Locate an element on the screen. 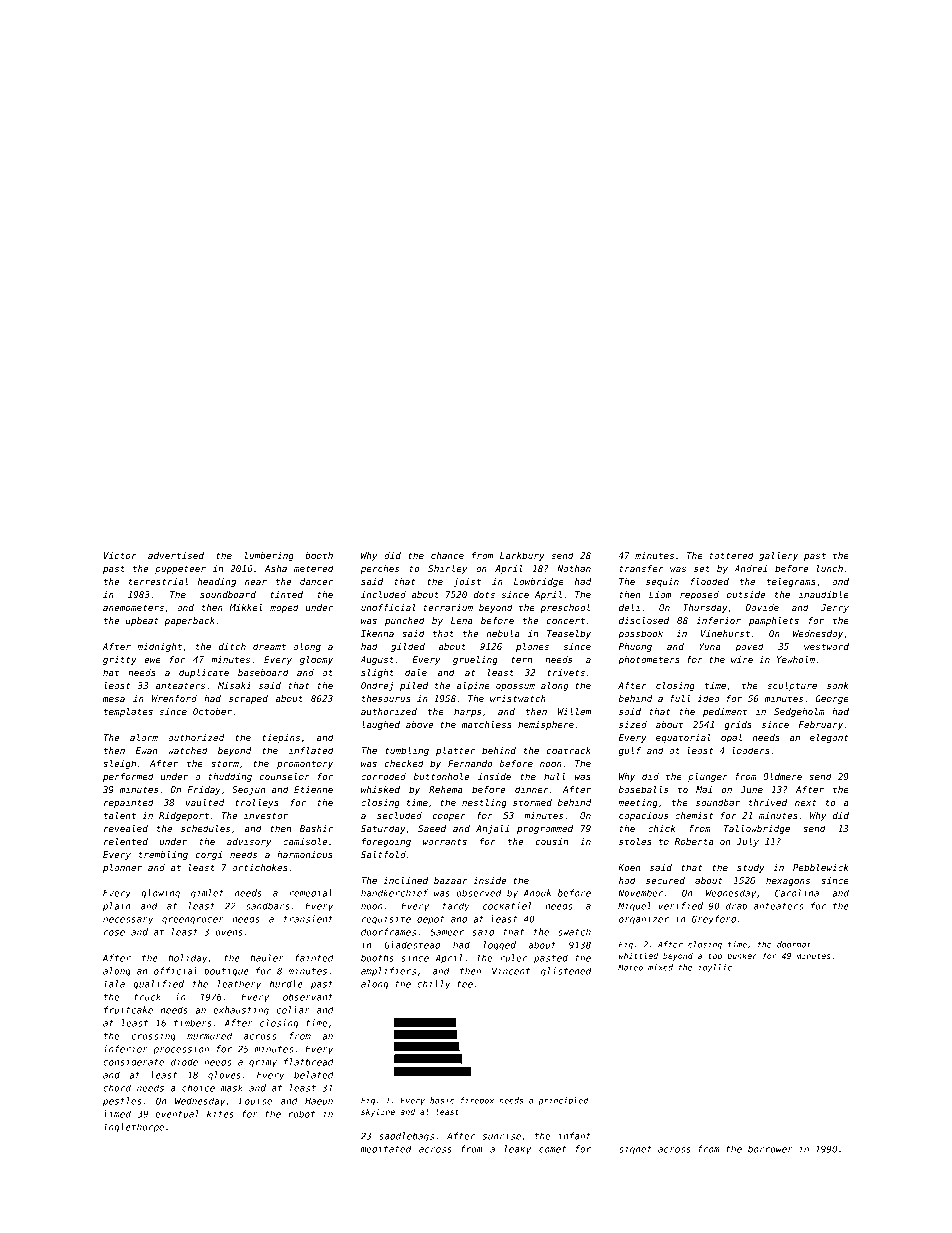 The height and width of the screenshot is (1233, 952). Mikkel is located at coordinates (246, 607).
